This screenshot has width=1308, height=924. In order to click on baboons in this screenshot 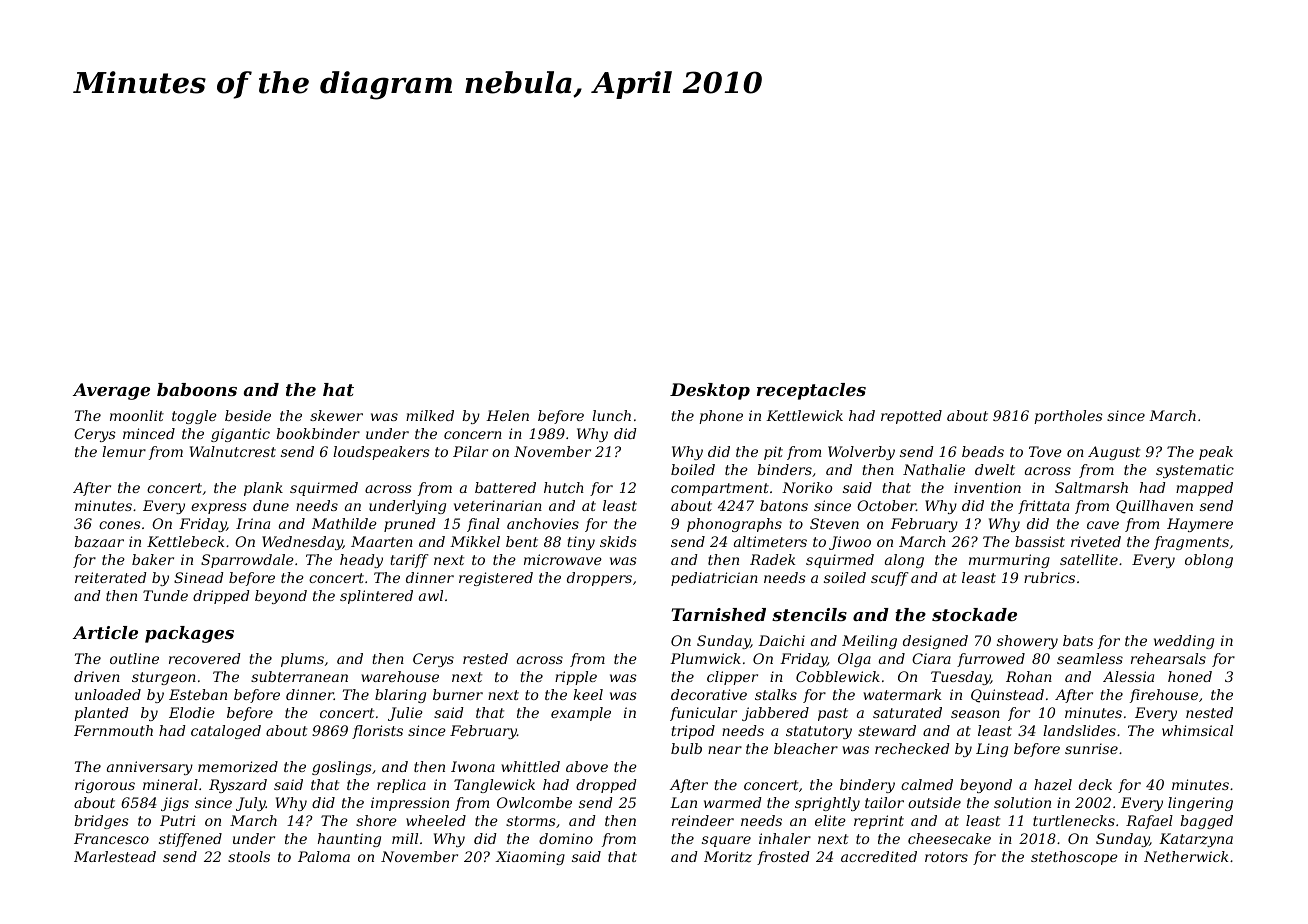, I will do `click(197, 389)`.
